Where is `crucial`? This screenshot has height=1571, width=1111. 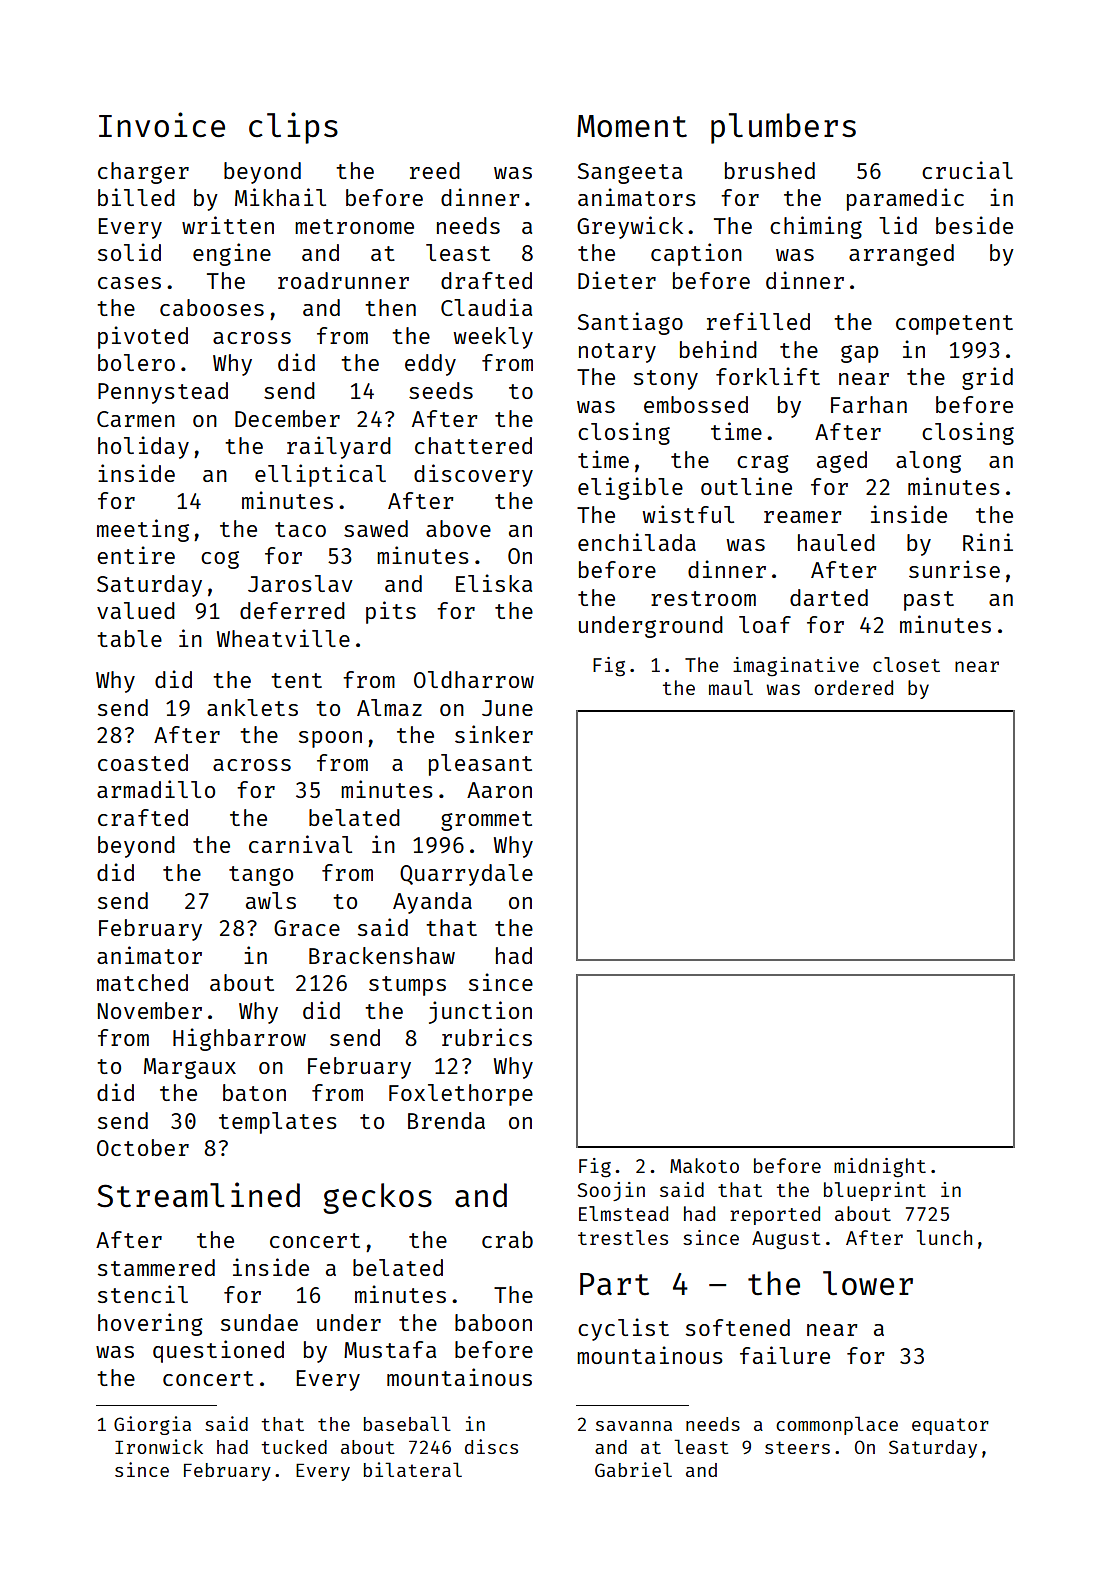 crucial is located at coordinates (967, 170).
